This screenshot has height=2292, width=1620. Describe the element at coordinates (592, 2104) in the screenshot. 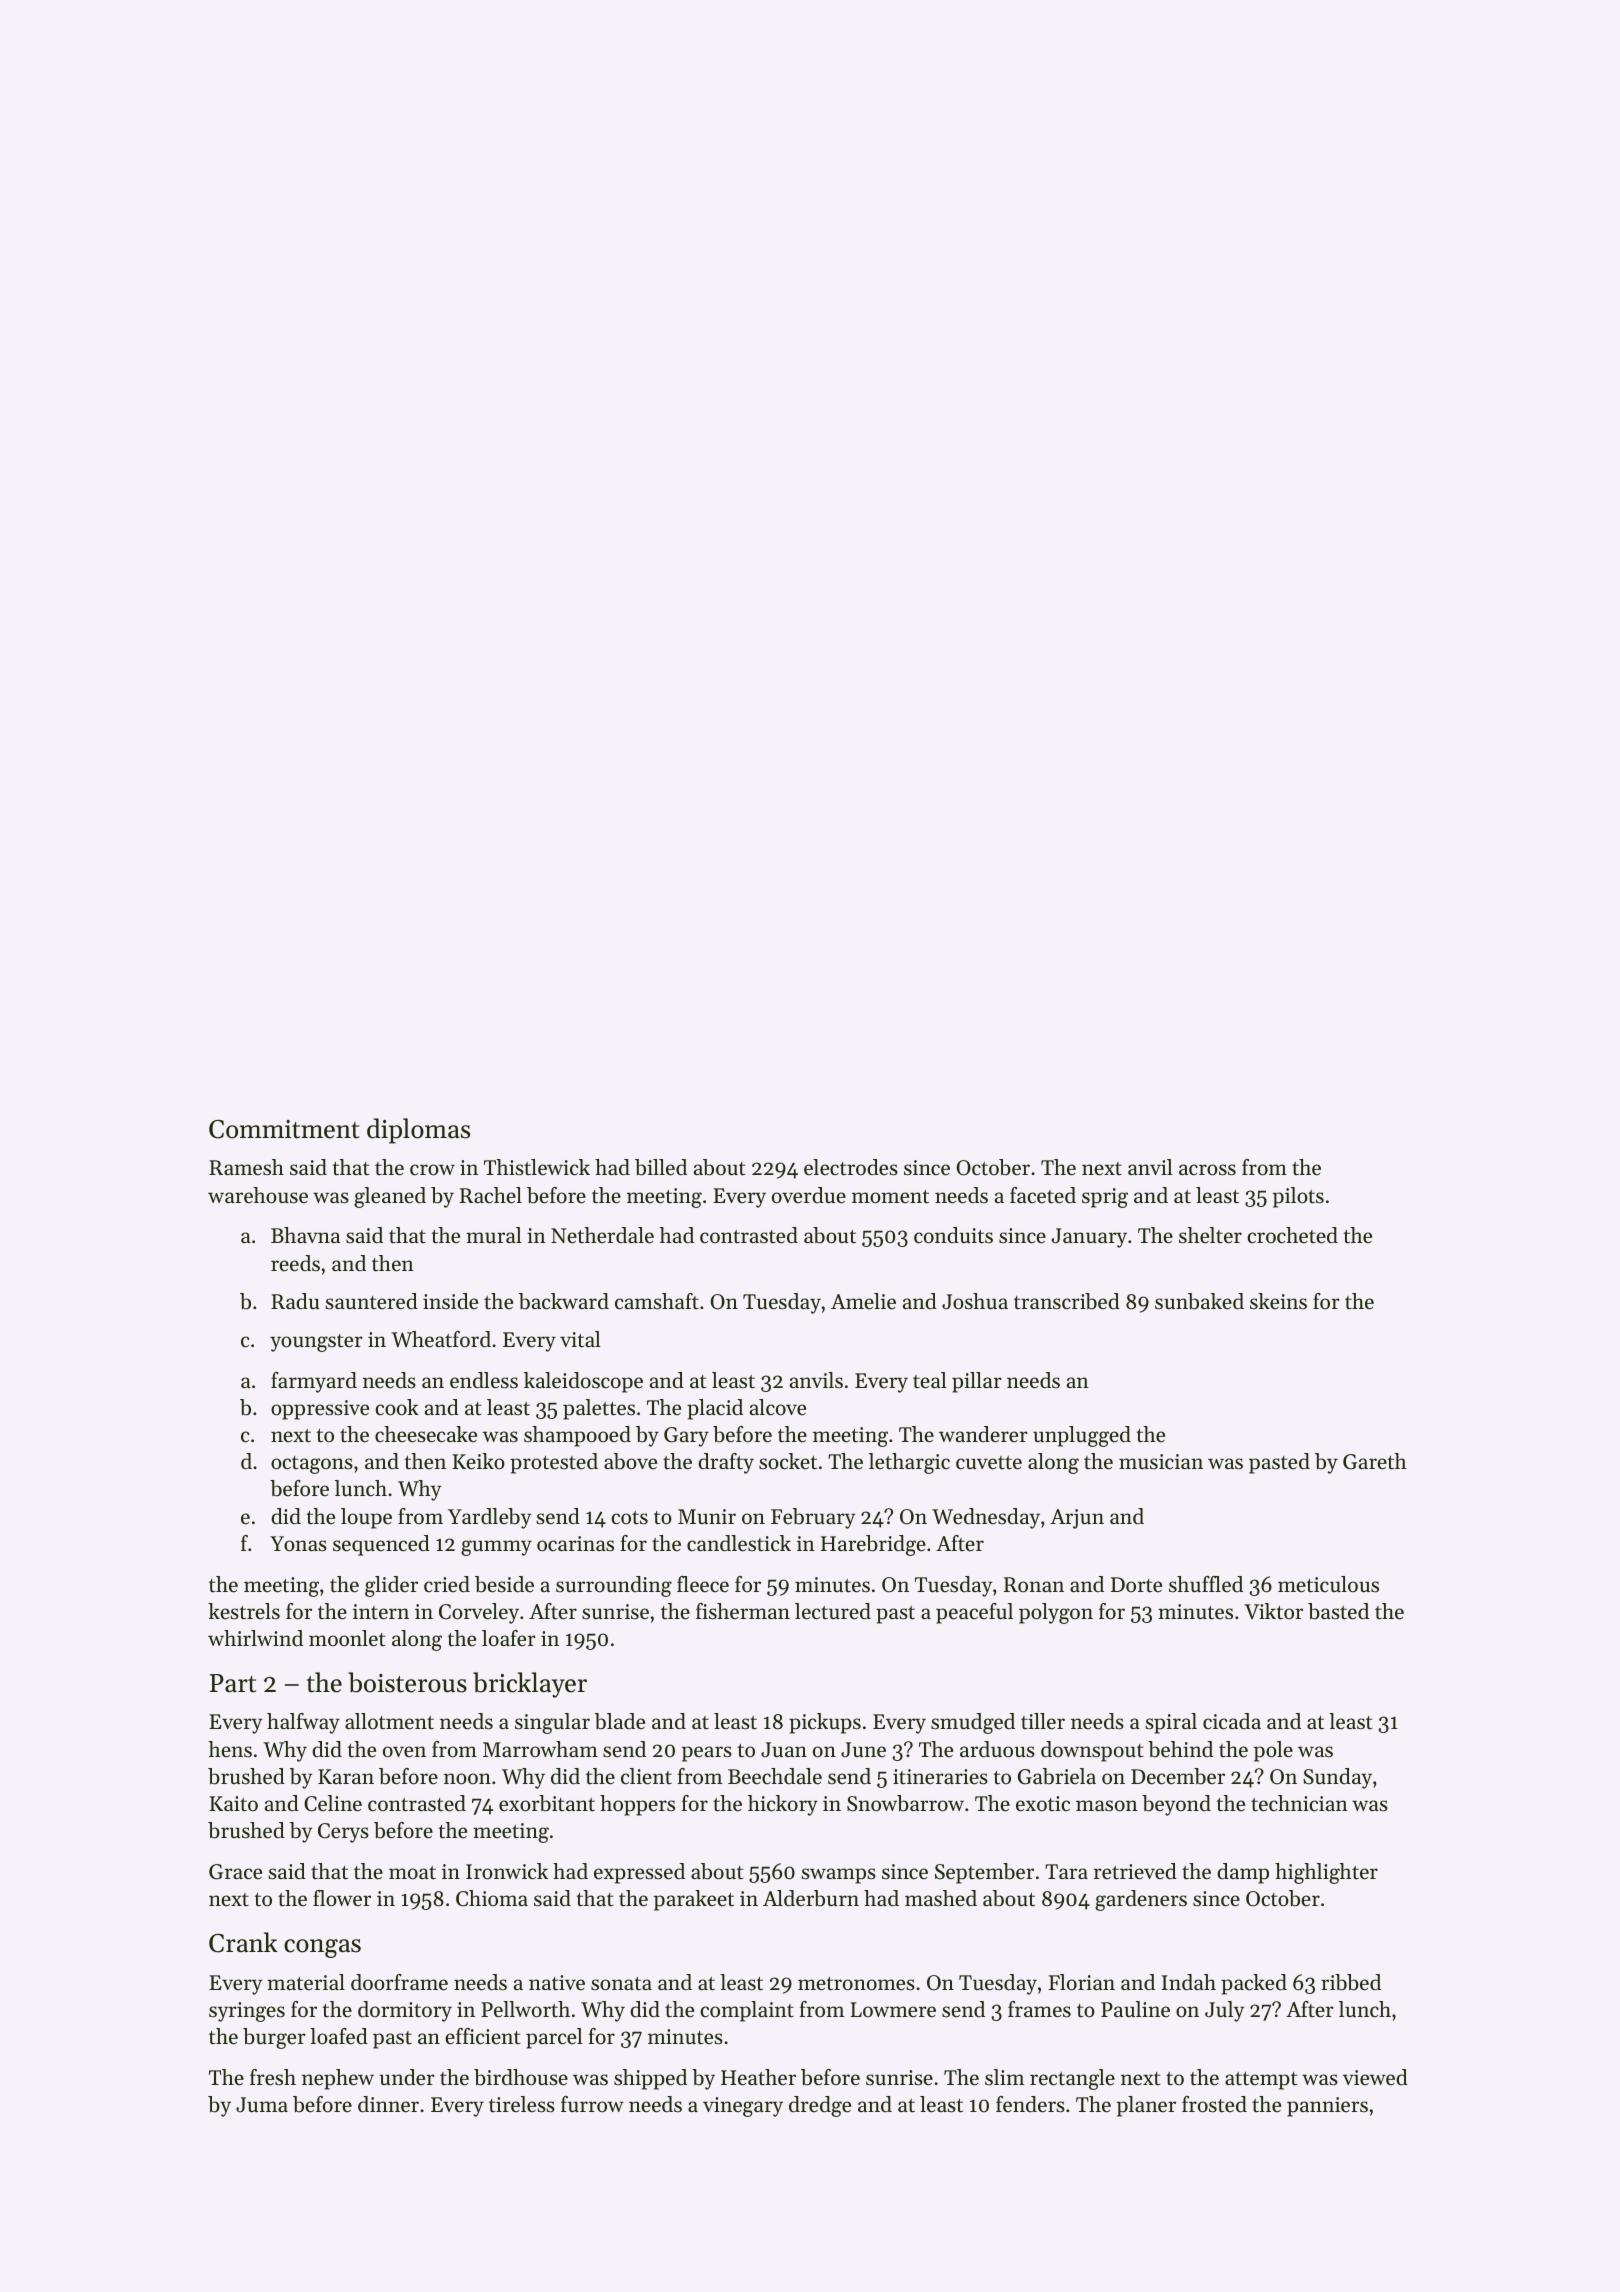

I see `furrow` at that location.
